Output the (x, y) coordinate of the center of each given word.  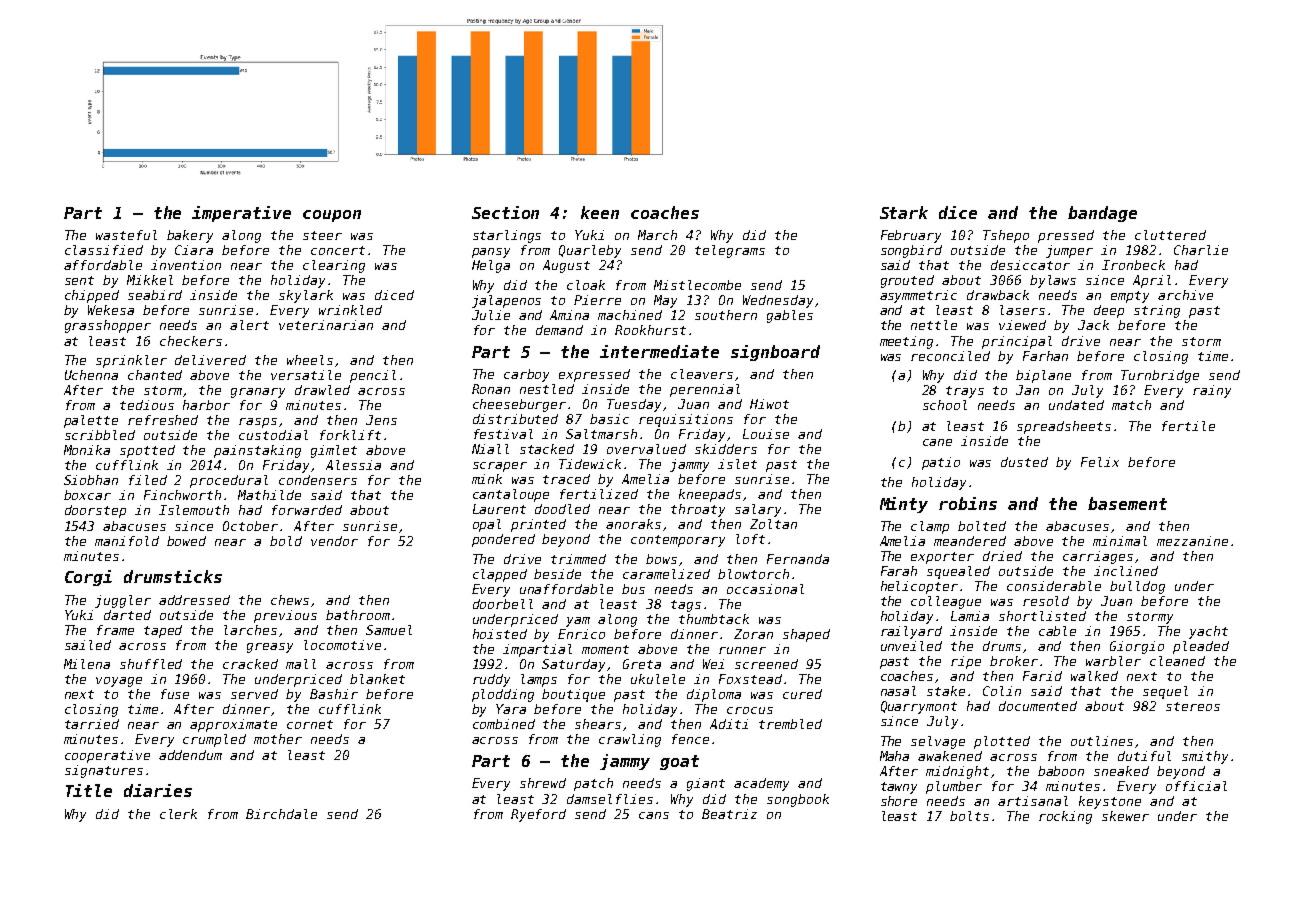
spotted (147, 451)
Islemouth (194, 510)
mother (278, 739)
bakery (190, 236)
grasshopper (108, 326)
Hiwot (769, 404)
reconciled (950, 356)
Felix (1100, 462)
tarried (92, 724)
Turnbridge (1160, 376)
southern (726, 315)
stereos (1193, 706)
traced (566, 479)
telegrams (730, 251)
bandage (1102, 214)
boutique (573, 695)
